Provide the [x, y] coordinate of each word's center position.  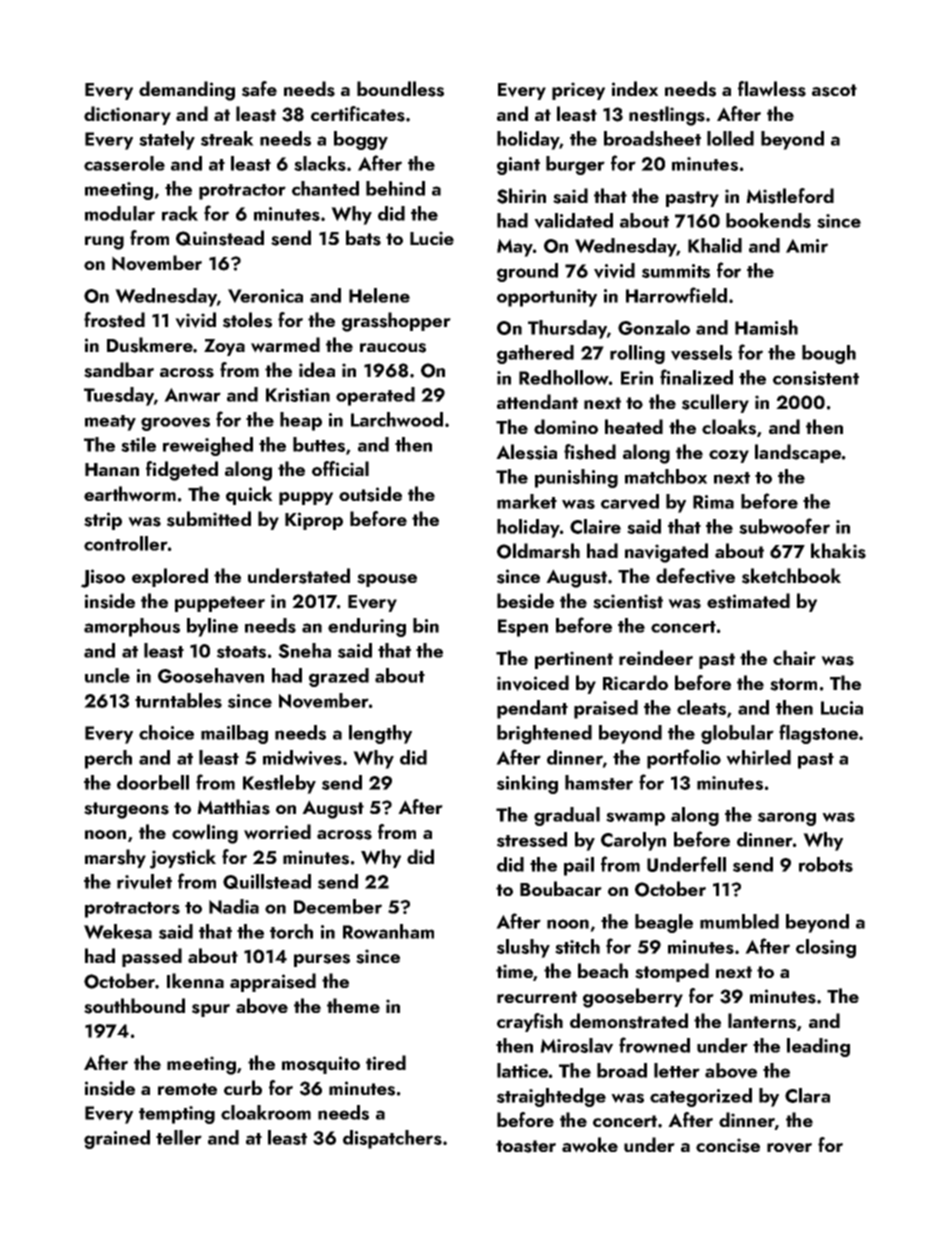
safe [259, 89]
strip [103, 521]
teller [179, 1137]
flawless [772, 89]
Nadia [234, 906]
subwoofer [784, 526]
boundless [400, 89]
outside [370, 494]
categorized [701, 1097]
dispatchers [392, 1139]
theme [353, 1005]
